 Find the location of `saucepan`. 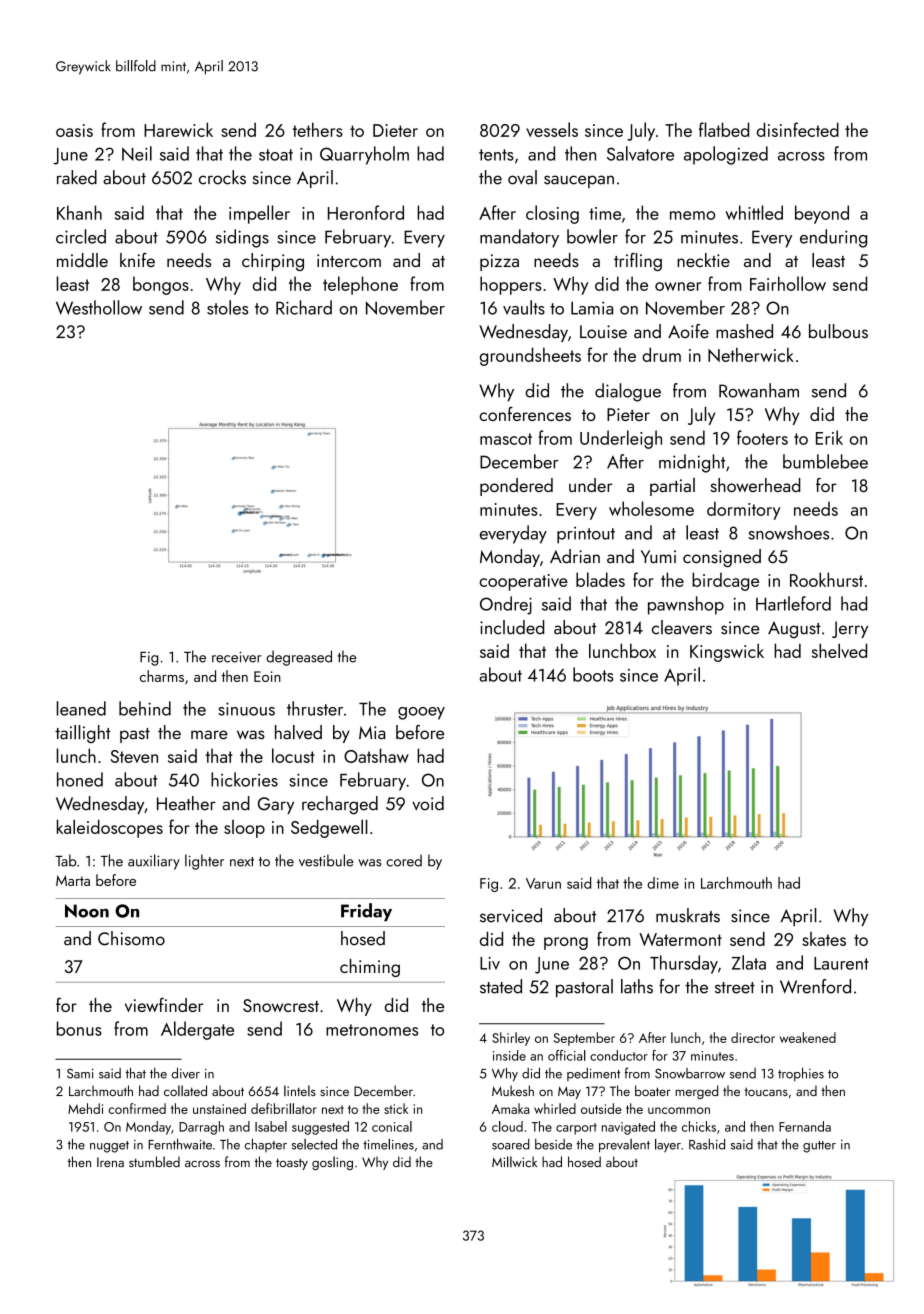

saucepan is located at coordinates (579, 181).
